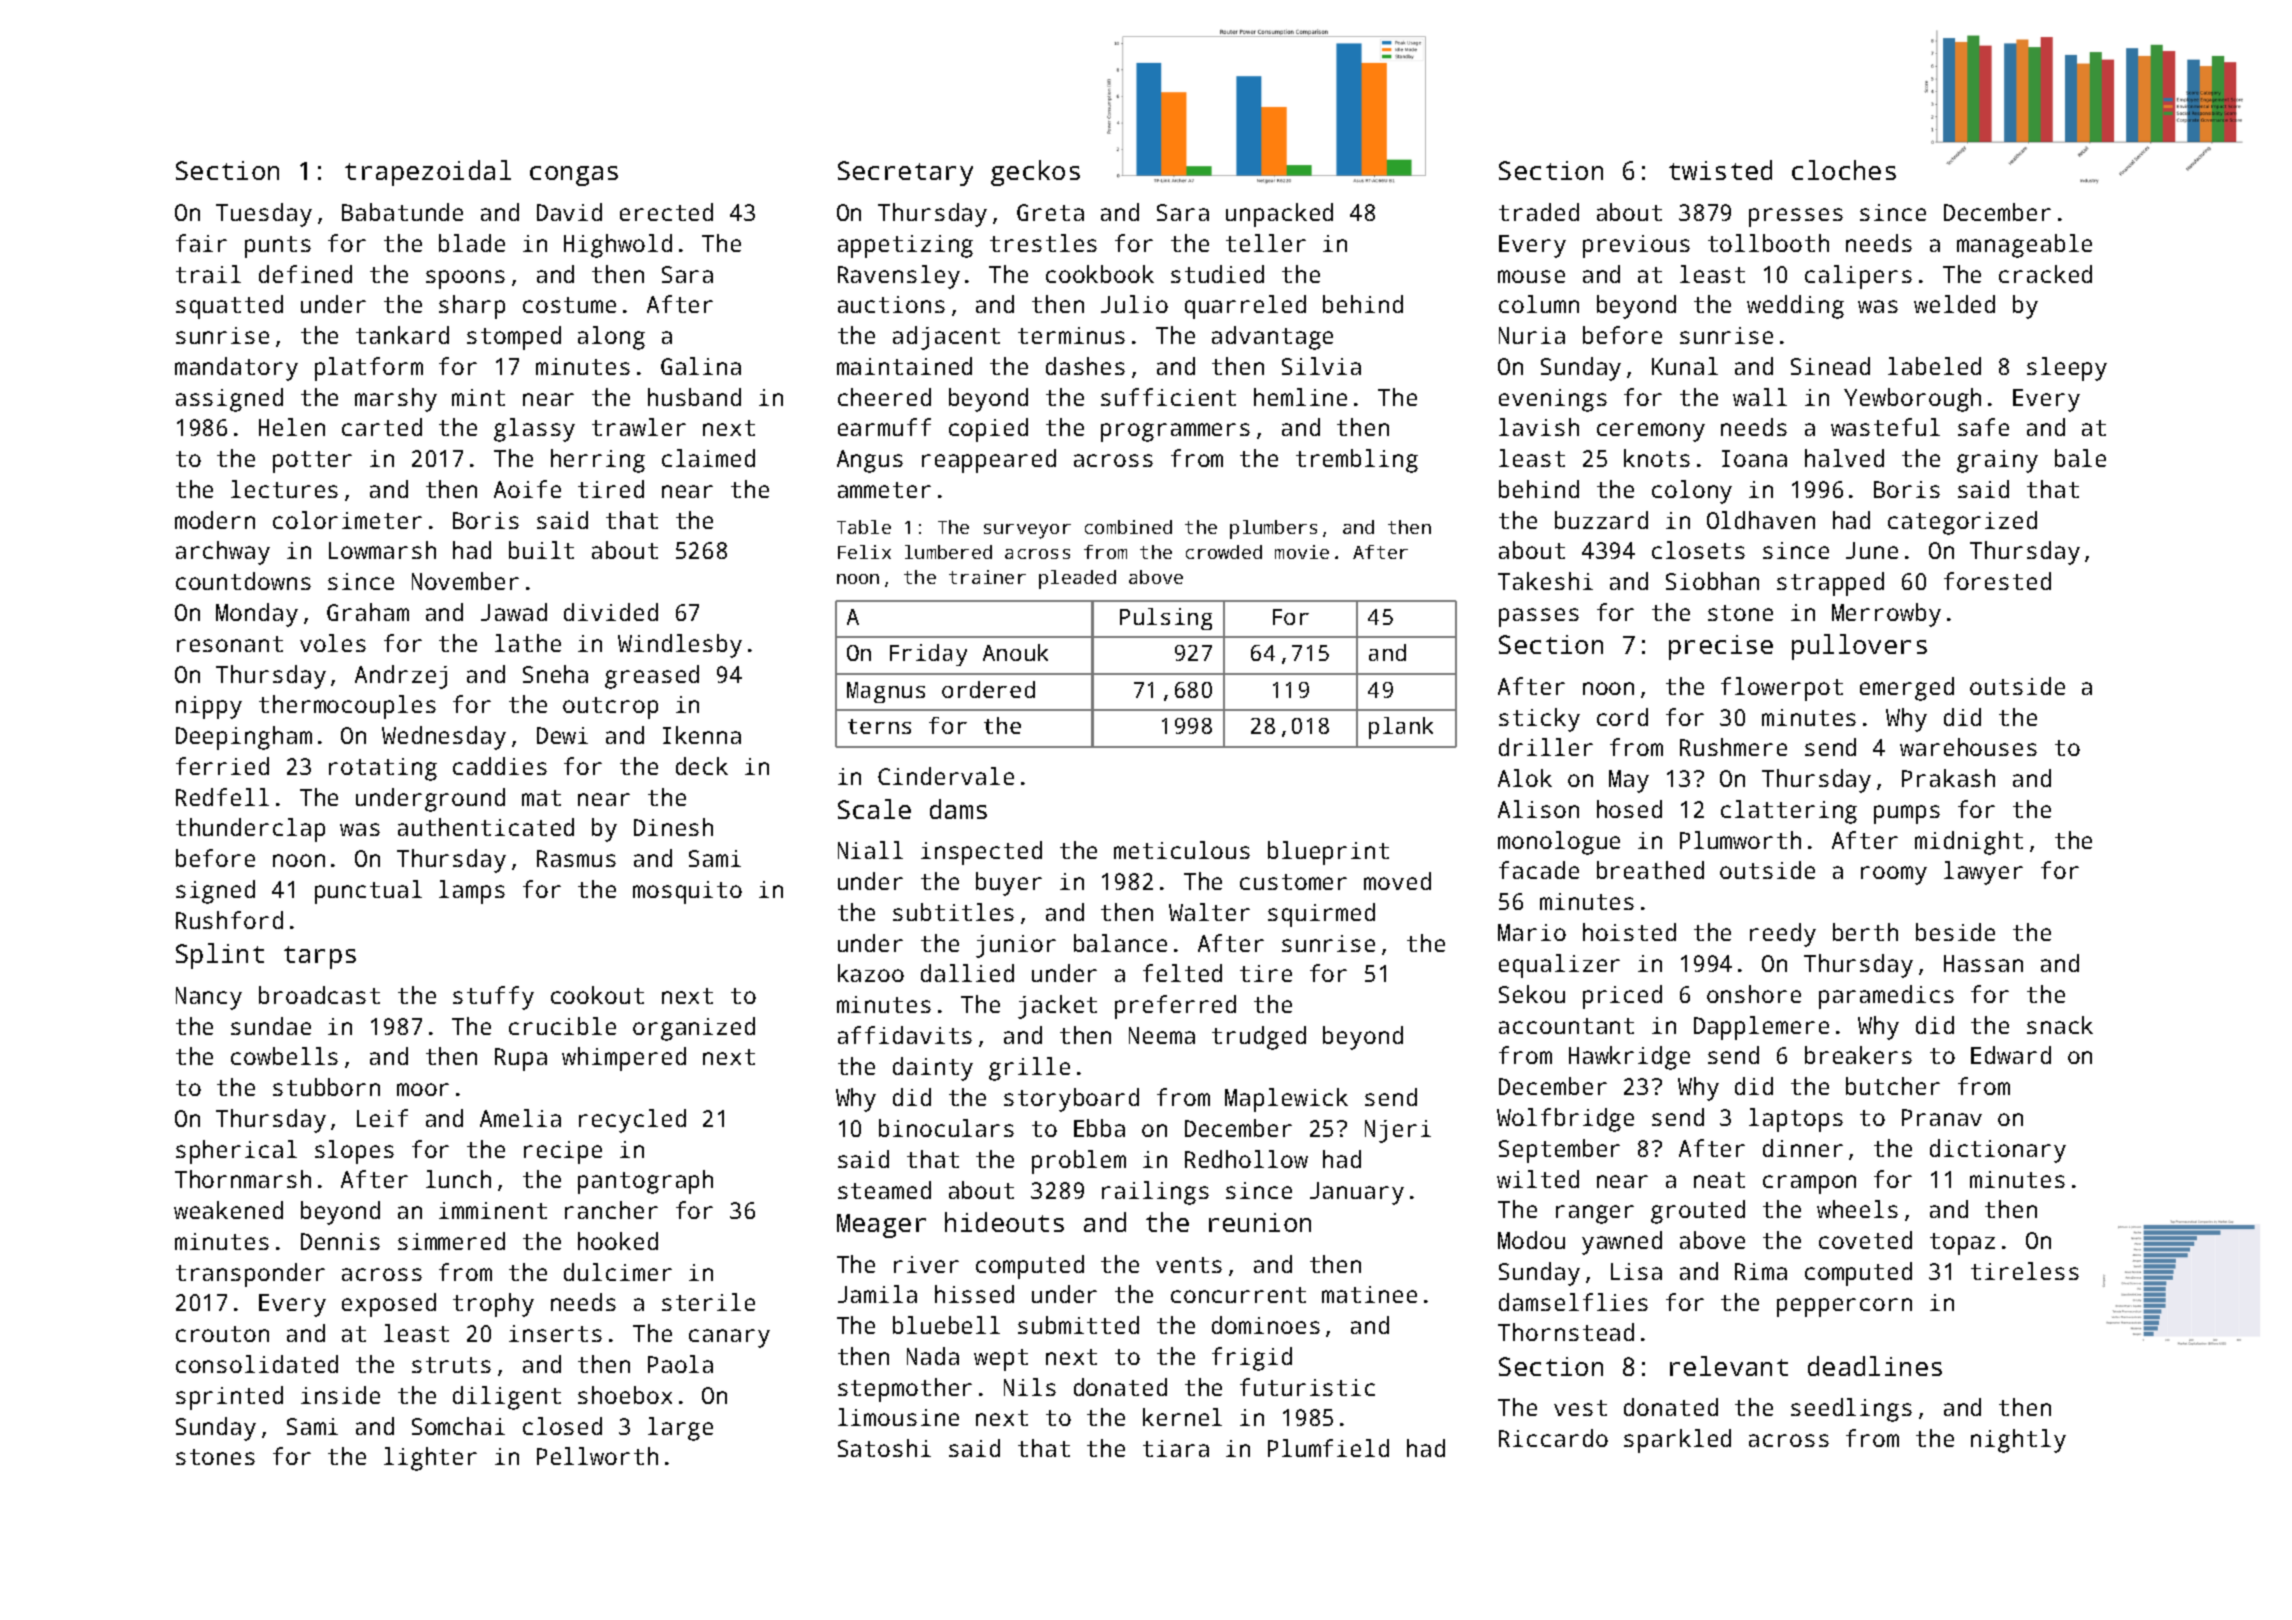  What do you see at coordinates (472, 892) in the screenshot?
I see `lamps` at bounding box center [472, 892].
